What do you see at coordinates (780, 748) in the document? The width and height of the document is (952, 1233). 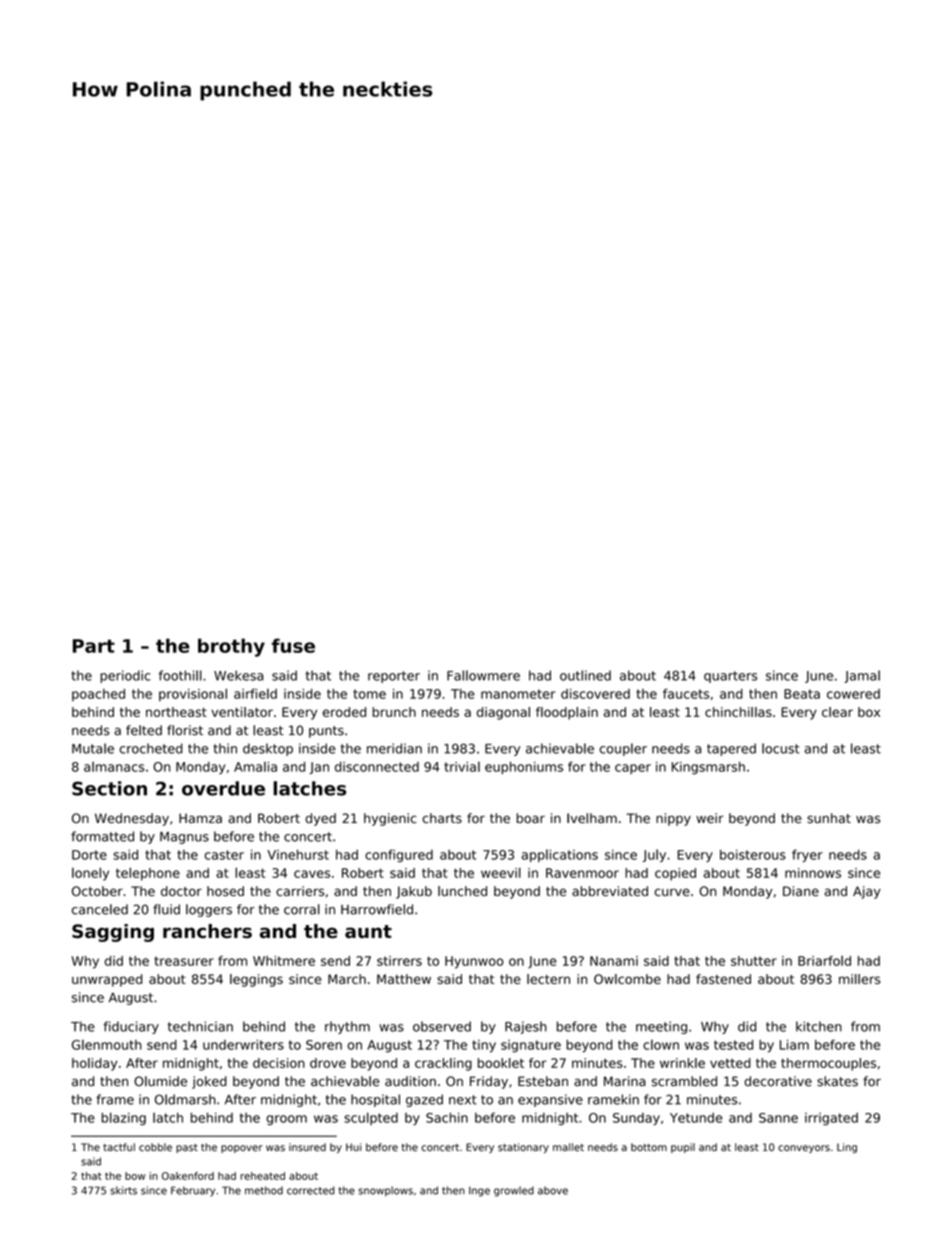 I see `locust` at bounding box center [780, 748].
